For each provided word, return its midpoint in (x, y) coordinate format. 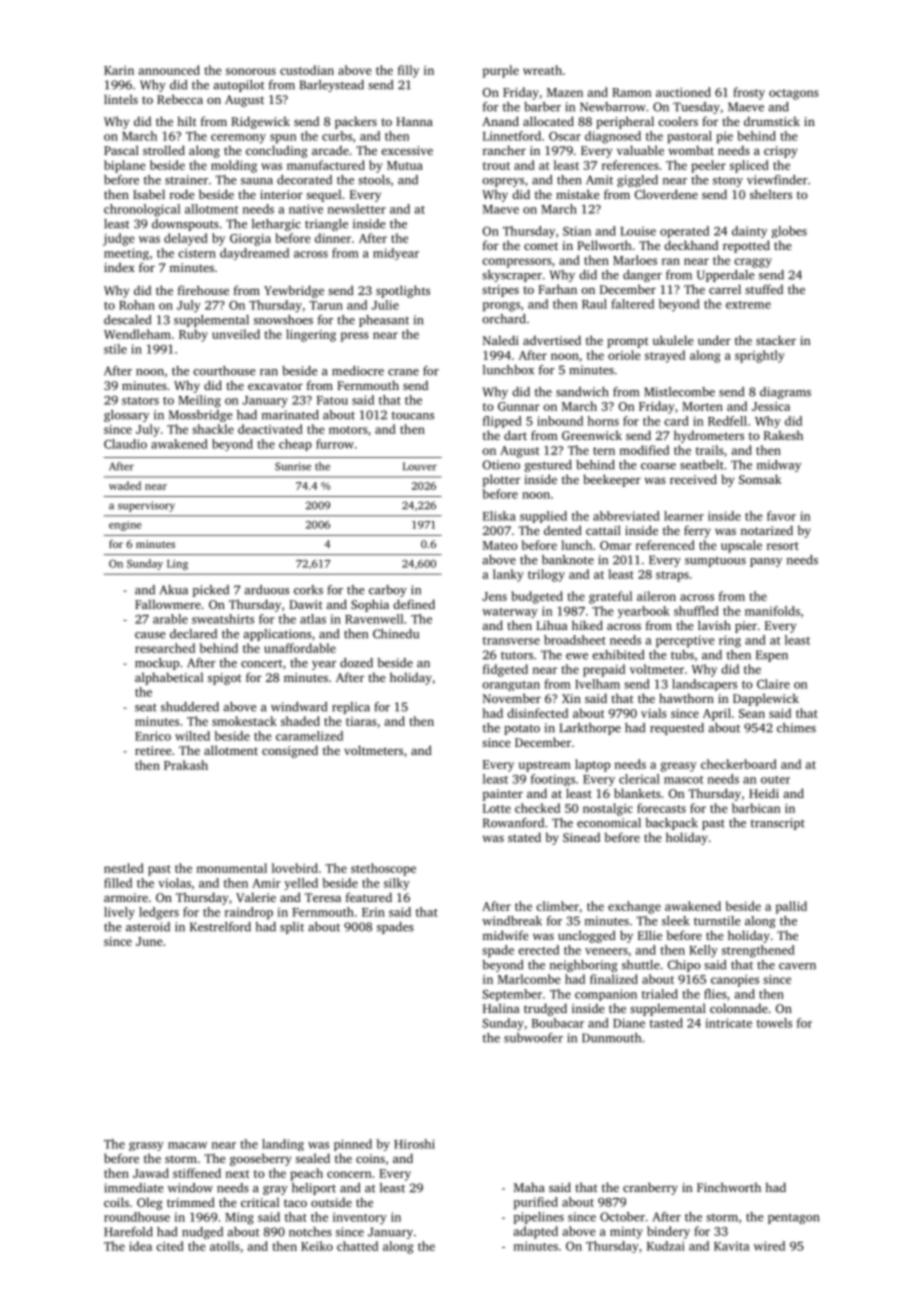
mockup (157, 664)
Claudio (125, 444)
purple (500, 71)
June (149, 941)
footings (553, 780)
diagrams (785, 393)
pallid (791, 907)
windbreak (512, 921)
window (190, 1188)
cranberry (650, 1188)
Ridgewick (260, 122)
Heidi (764, 793)
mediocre (358, 371)
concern (349, 1174)
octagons (794, 94)
